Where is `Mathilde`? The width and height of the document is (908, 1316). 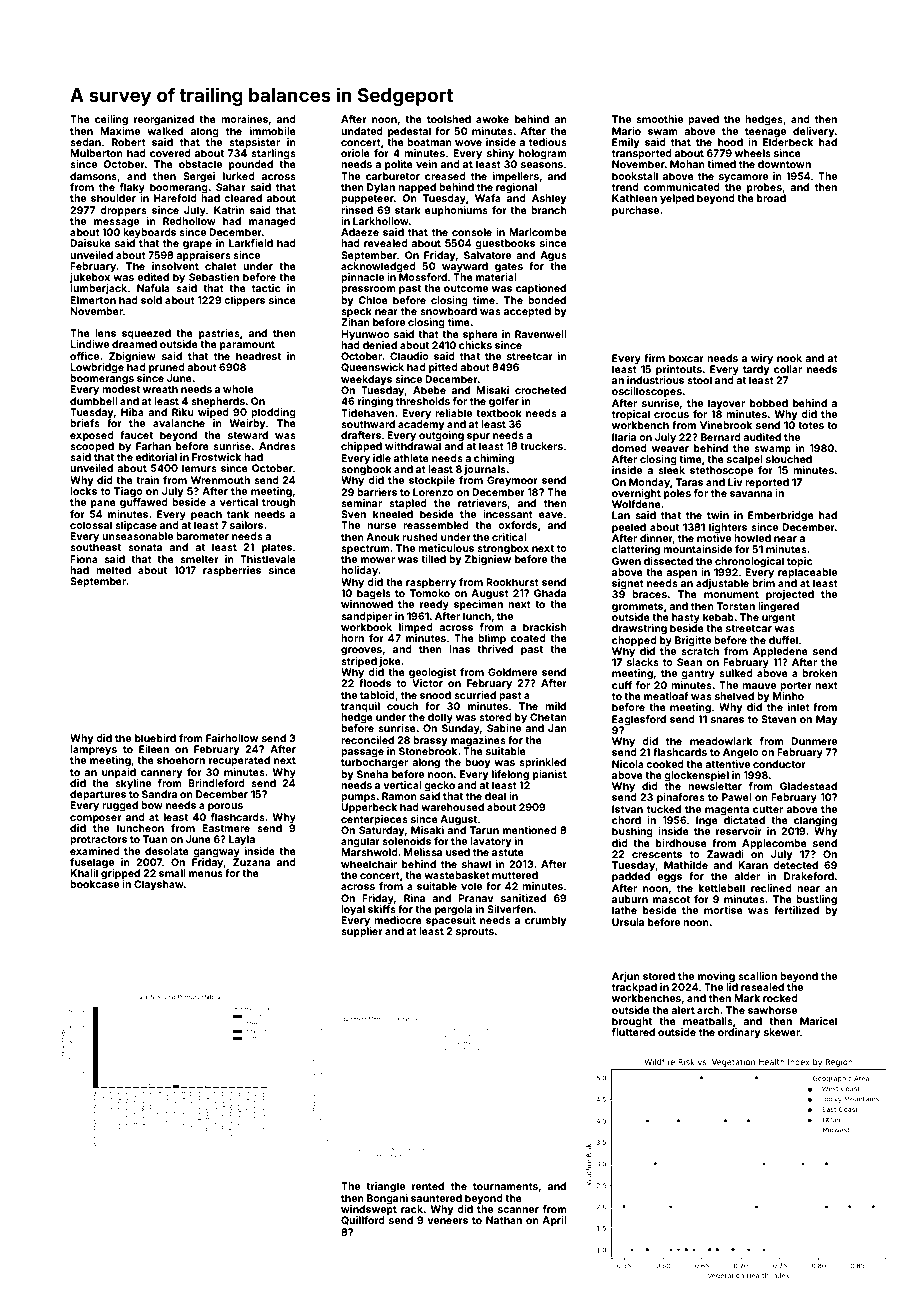
Mathilde is located at coordinates (686, 865).
